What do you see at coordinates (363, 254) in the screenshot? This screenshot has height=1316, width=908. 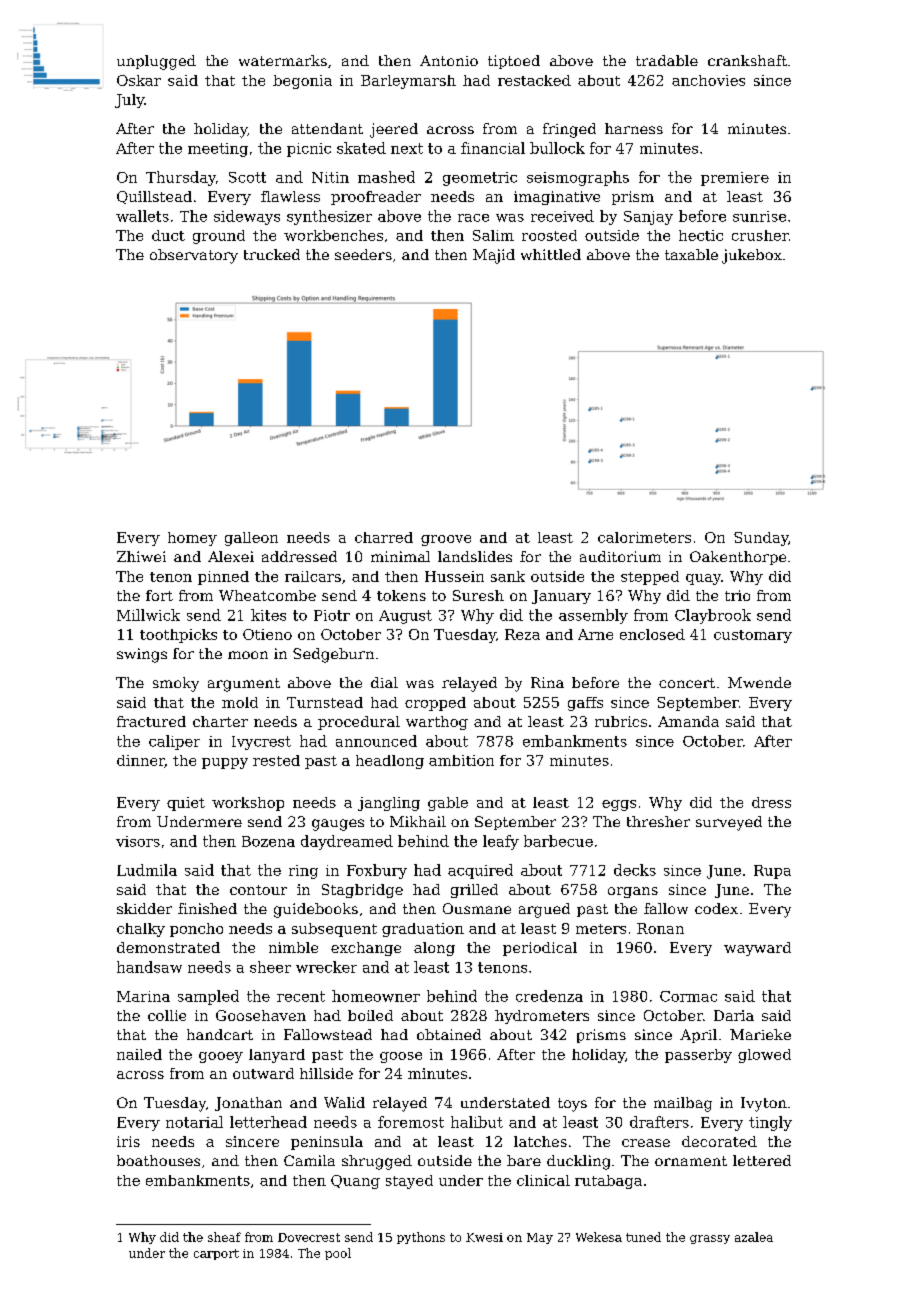 I see `seeders` at bounding box center [363, 254].
